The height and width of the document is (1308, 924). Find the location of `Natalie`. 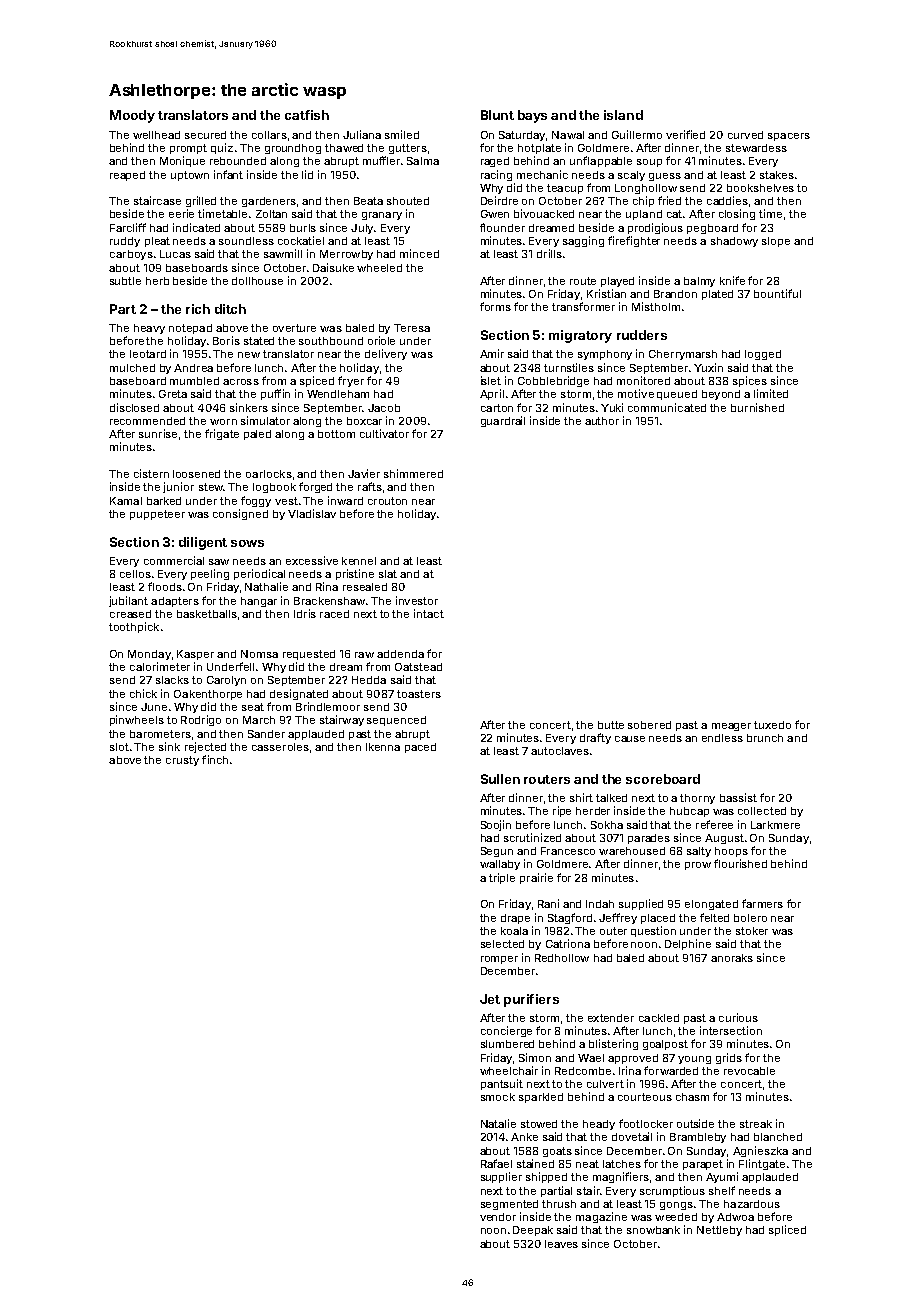

Natalie is located at coordinates (498, 1123).
